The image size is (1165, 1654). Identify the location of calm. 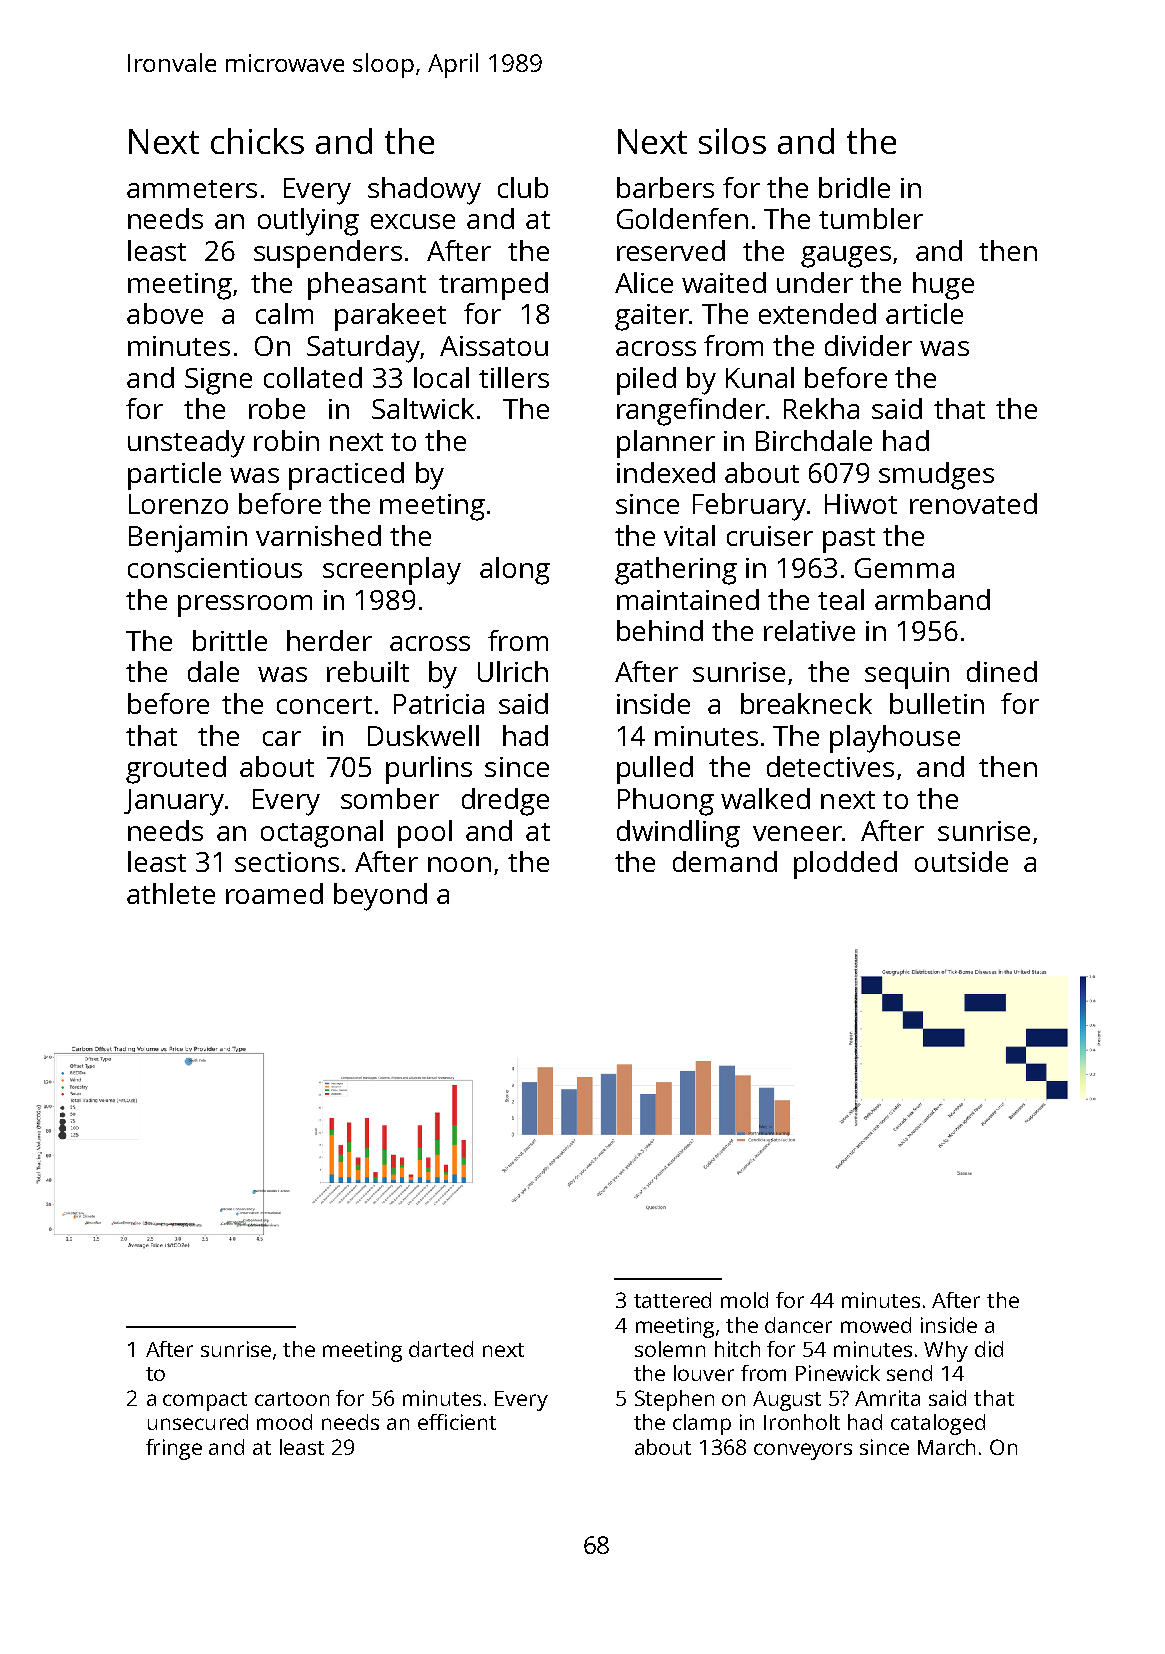
(284, 313).
